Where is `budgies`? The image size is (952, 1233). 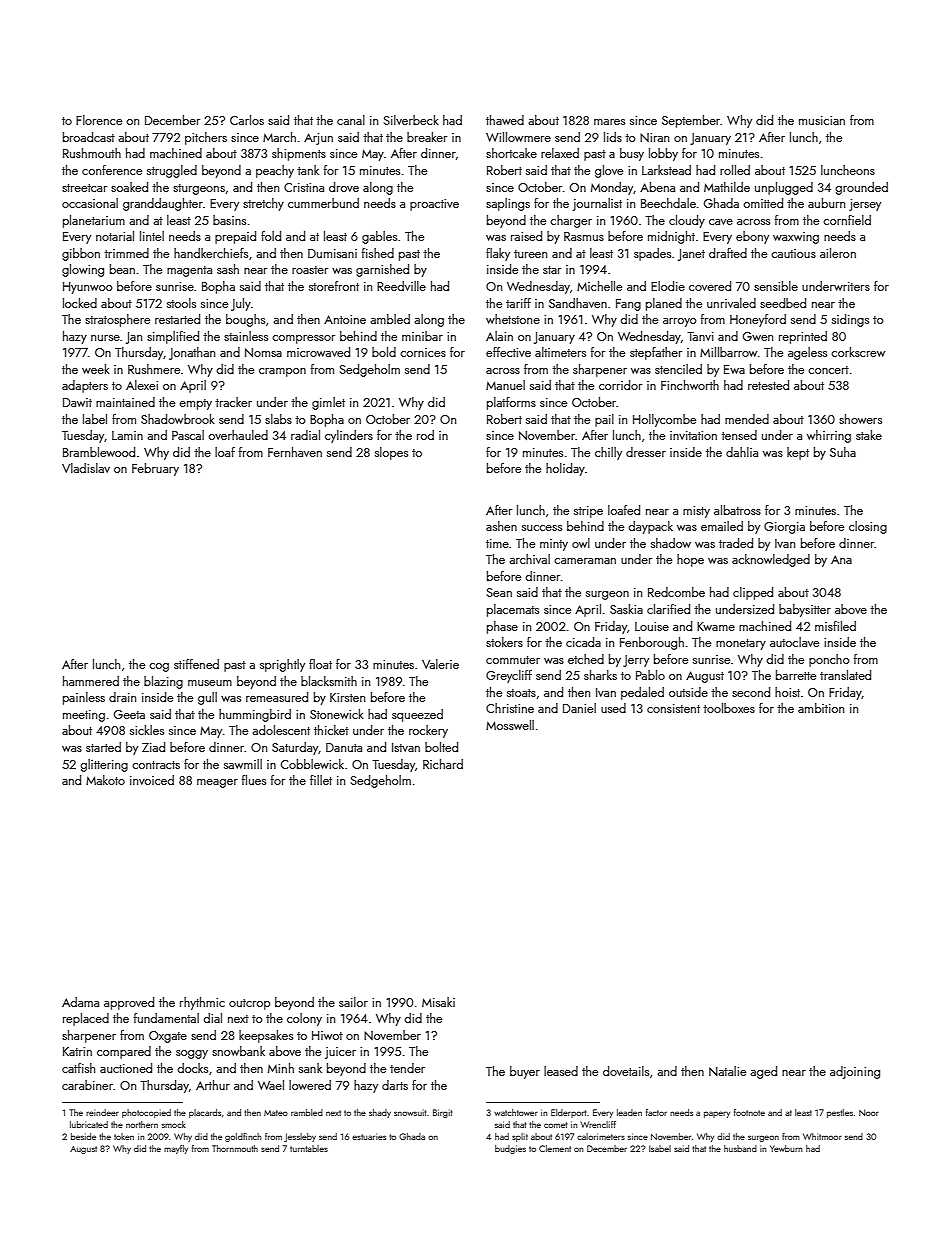 budgies is located at coordinates (510, 1149).
